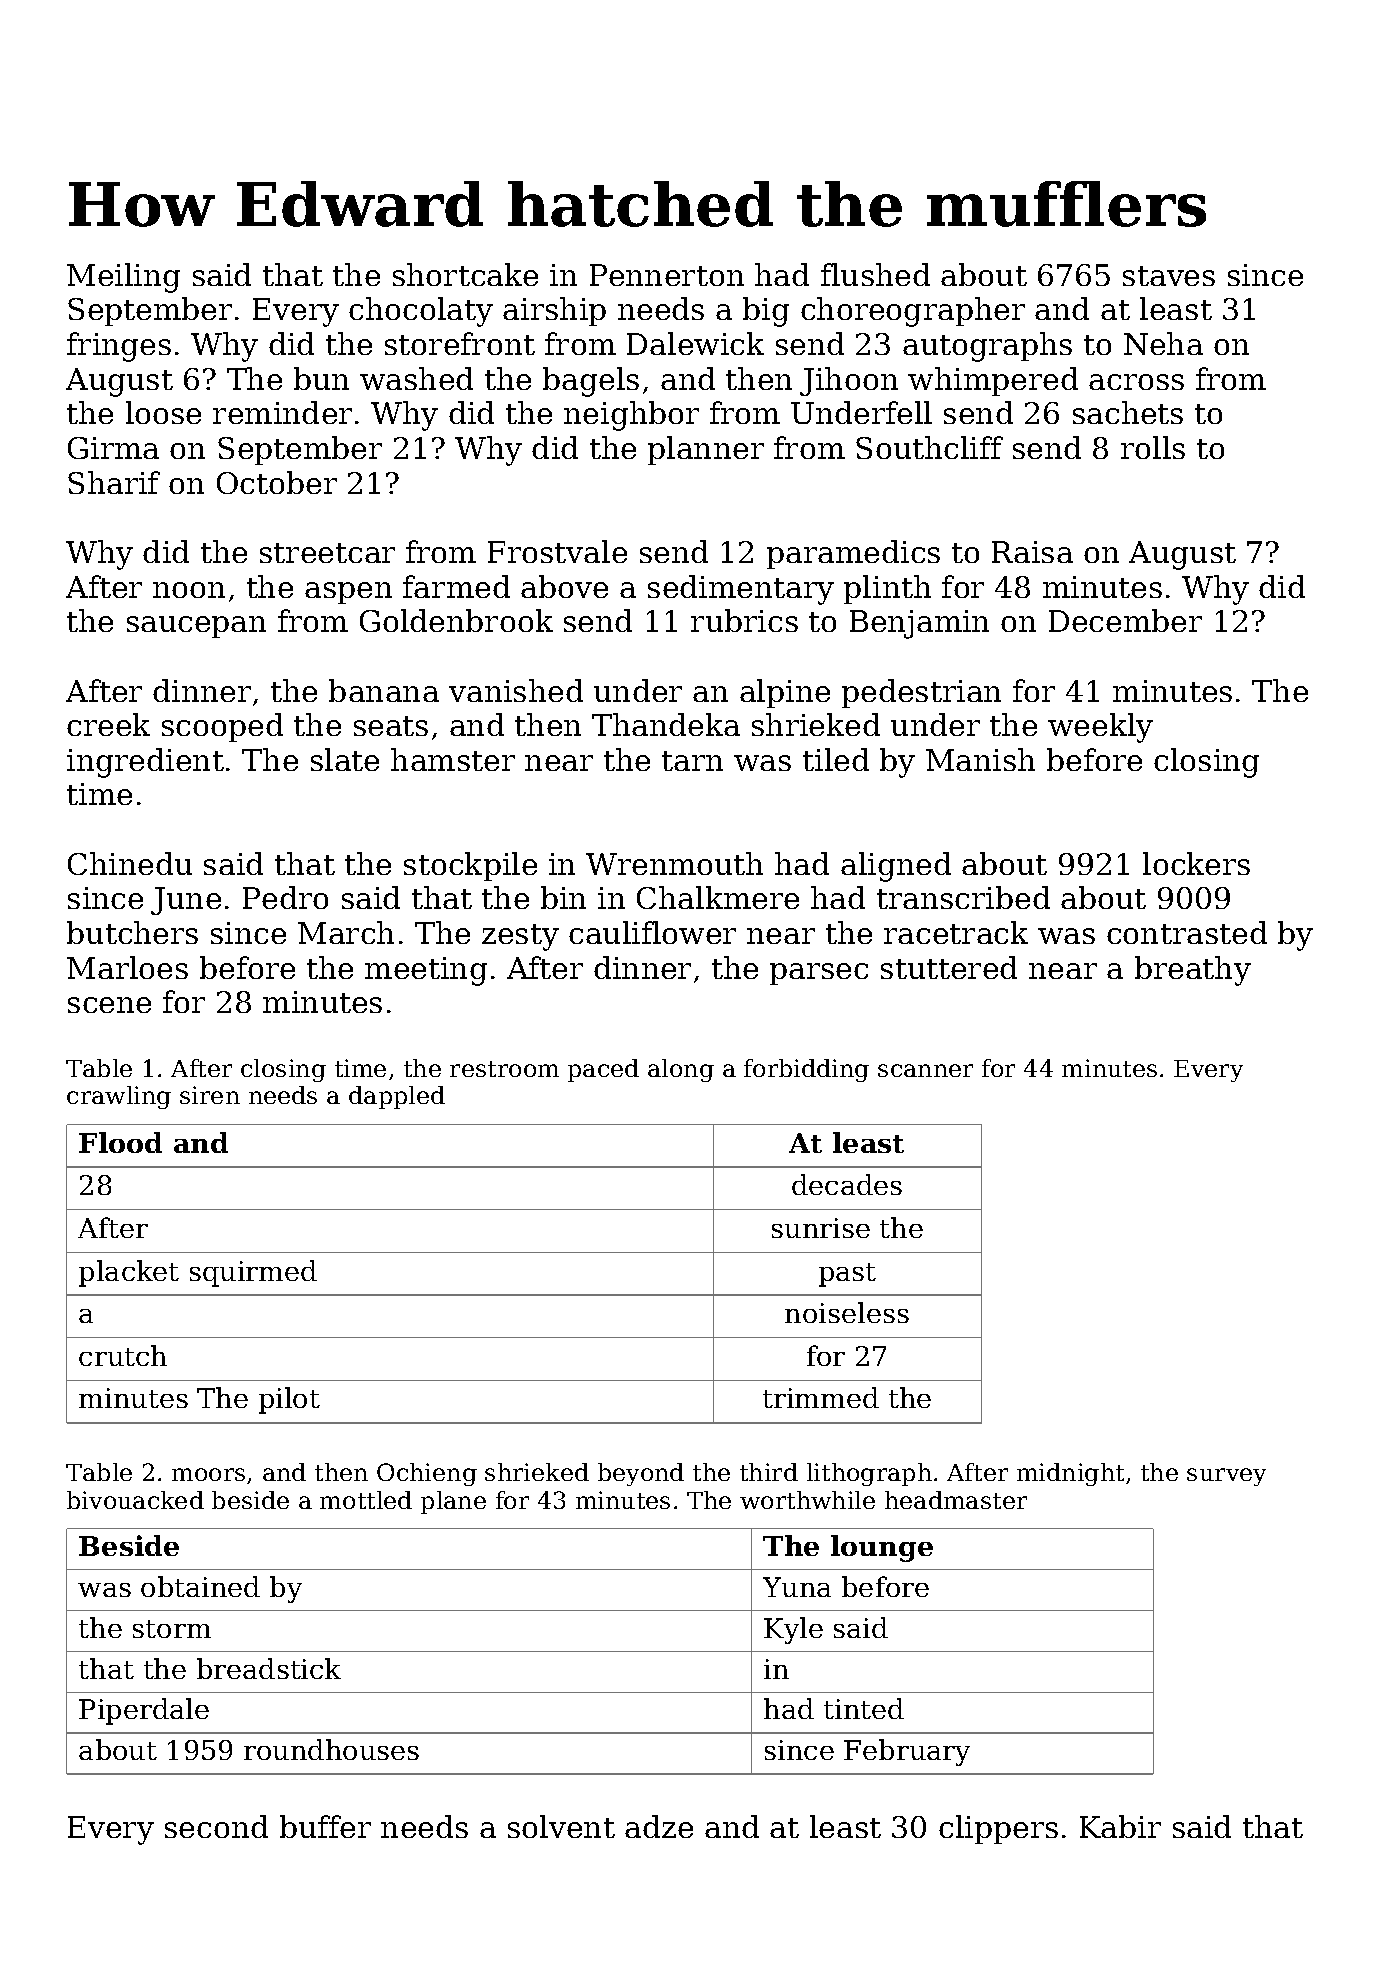 This screenshot has height=1969, width=1386. What do you see at coordinates (348, 593) in the screenshot?
I see `aspen` at bounding box center [348, 593].
